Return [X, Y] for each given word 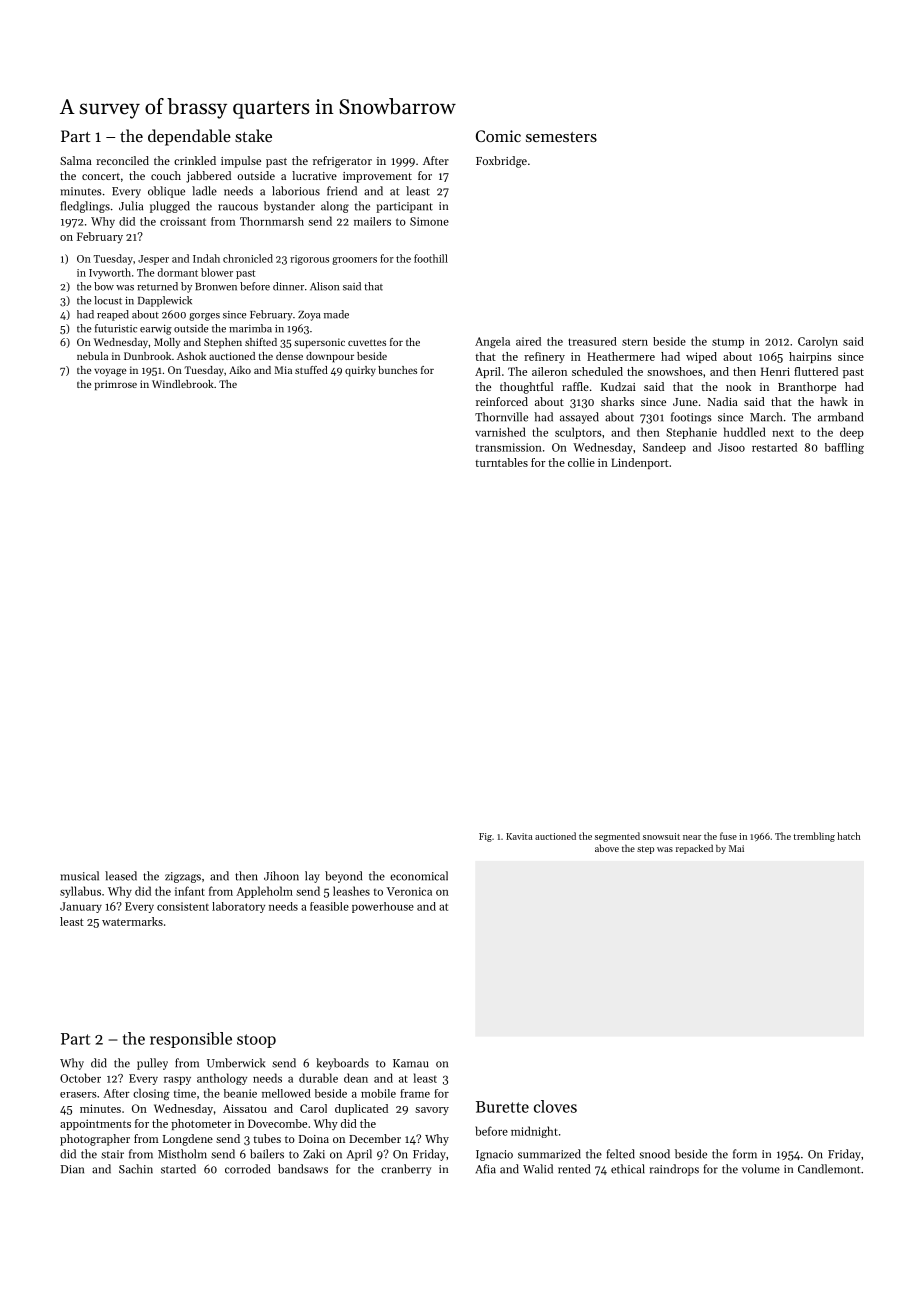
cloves [555, 1106]
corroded [247, 1169]
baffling [844, 448]
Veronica [409, 891]
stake [253, 135]
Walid [538, 1169]
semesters [561, 137]
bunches [397, 370]
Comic [498, 136]
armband [840, 417]
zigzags [183, 877]
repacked [694, 849]
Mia [283, 370]
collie [581, 462]
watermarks [132, 921]
